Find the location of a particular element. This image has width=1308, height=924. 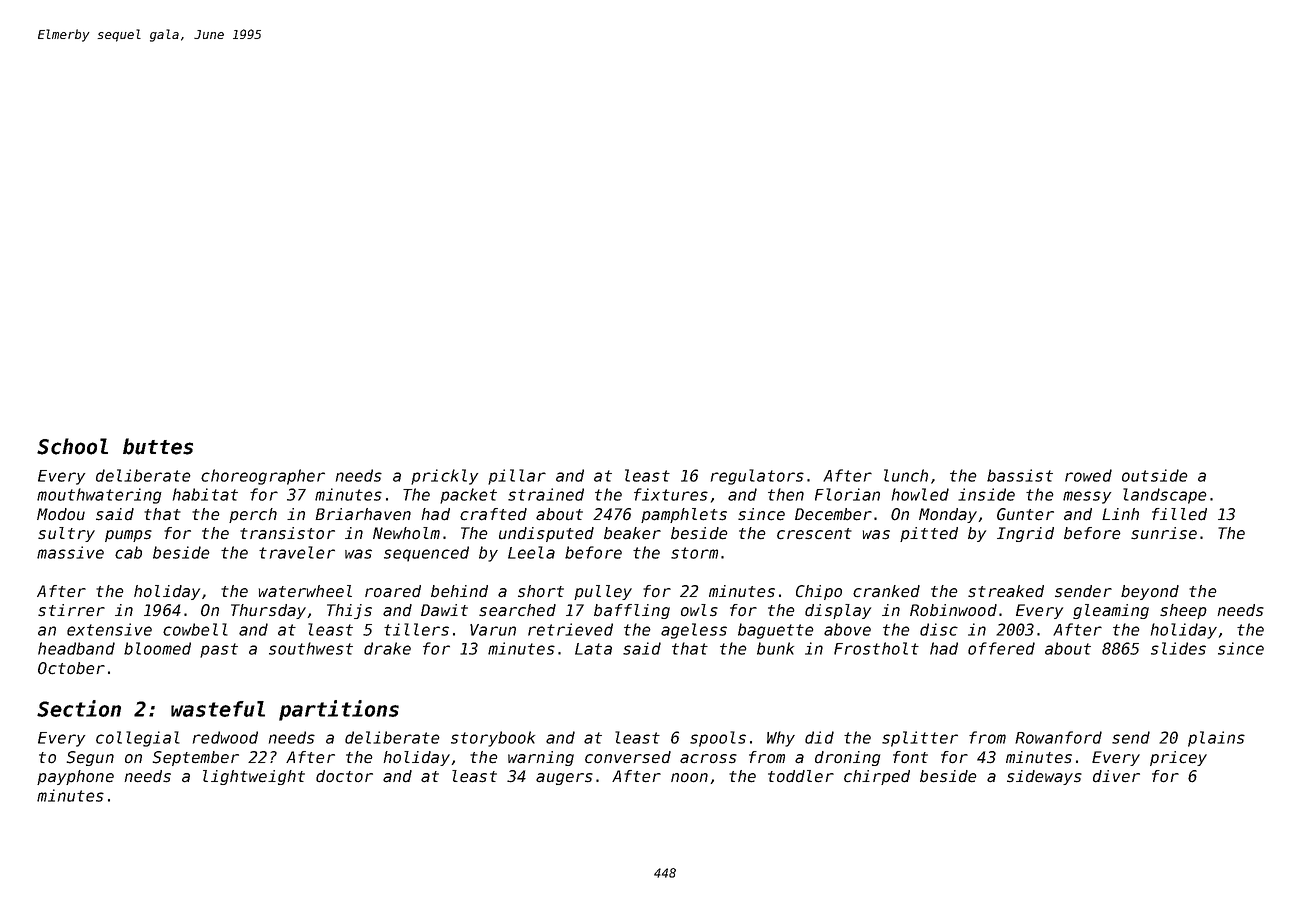

bassist is located at coordinates (1020, 475).
